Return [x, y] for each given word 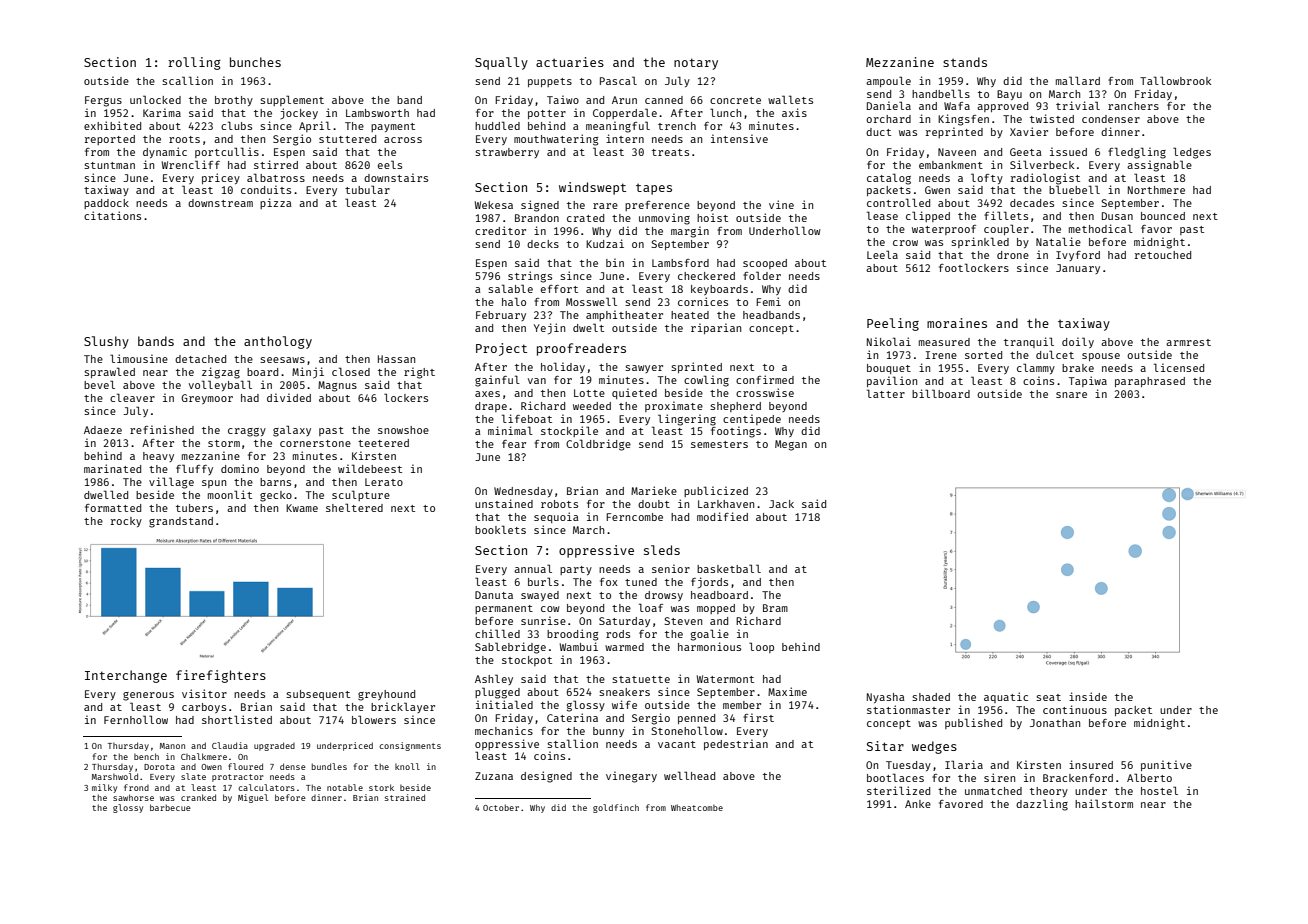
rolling [194, 63]
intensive [739, 138]
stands [965, 62]
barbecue [170, 807]
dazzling [1042, 805]
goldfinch [616, 808]
